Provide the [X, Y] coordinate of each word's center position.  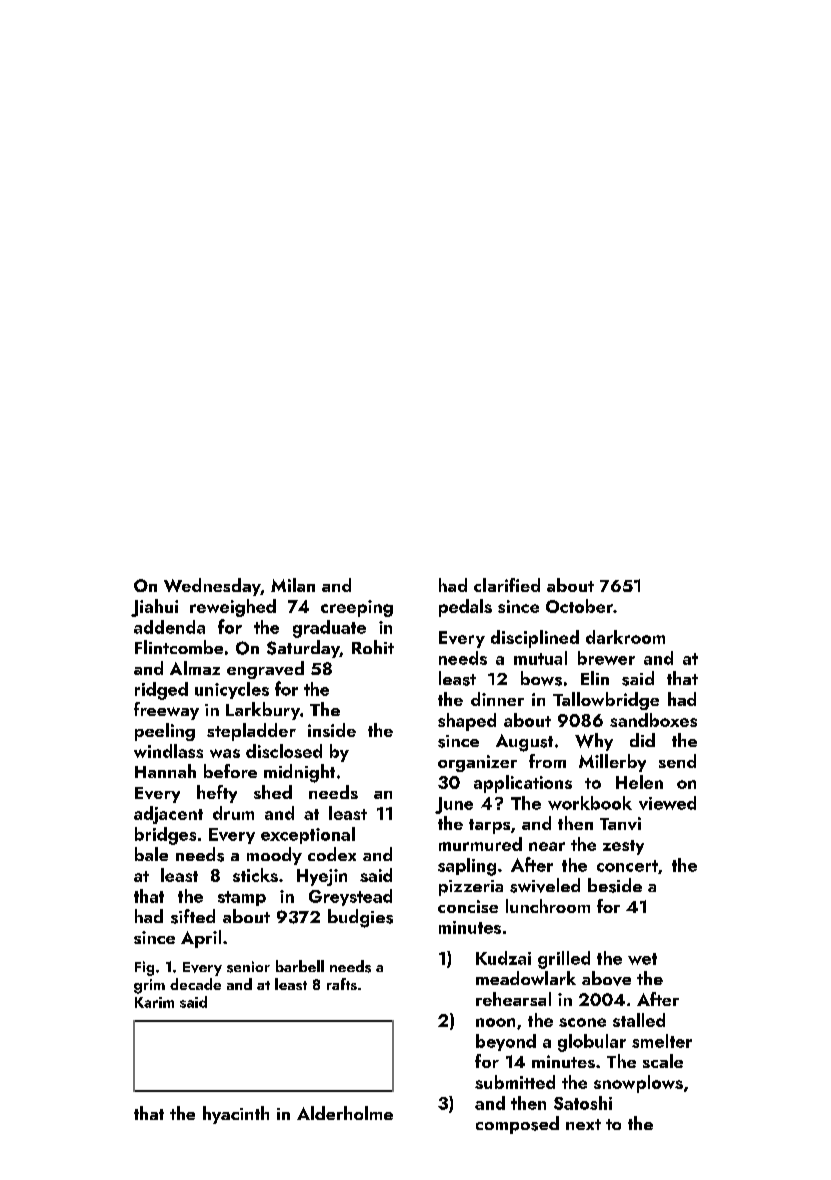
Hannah [165, 771]
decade [195, 984]
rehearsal [513, 999]
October [579, 606]
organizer [477, 763]
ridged [161, 691]
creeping [357, 608]
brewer [606, 658]
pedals [465, 608]
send [677, 761]
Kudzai [503, 958]
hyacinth [236, 1115]
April [201, 939]
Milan [293, 585]
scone [582, 1022]
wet [642, 959]
